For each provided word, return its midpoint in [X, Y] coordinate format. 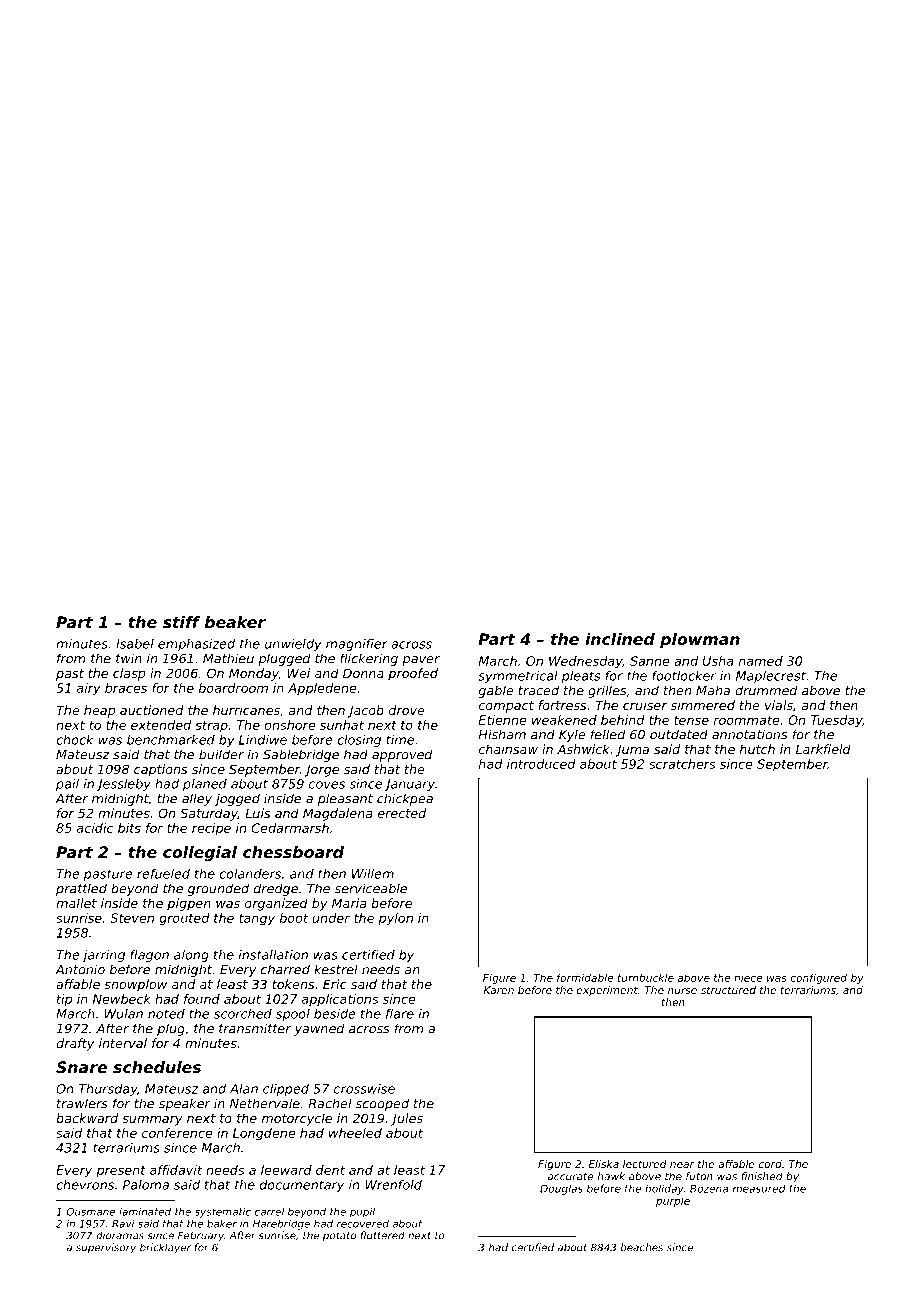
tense [691, 720]
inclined [620, 639]
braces [126, 688]
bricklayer [165, 1248]
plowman [700, 641]
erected [402, 813]
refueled [163, 874]
